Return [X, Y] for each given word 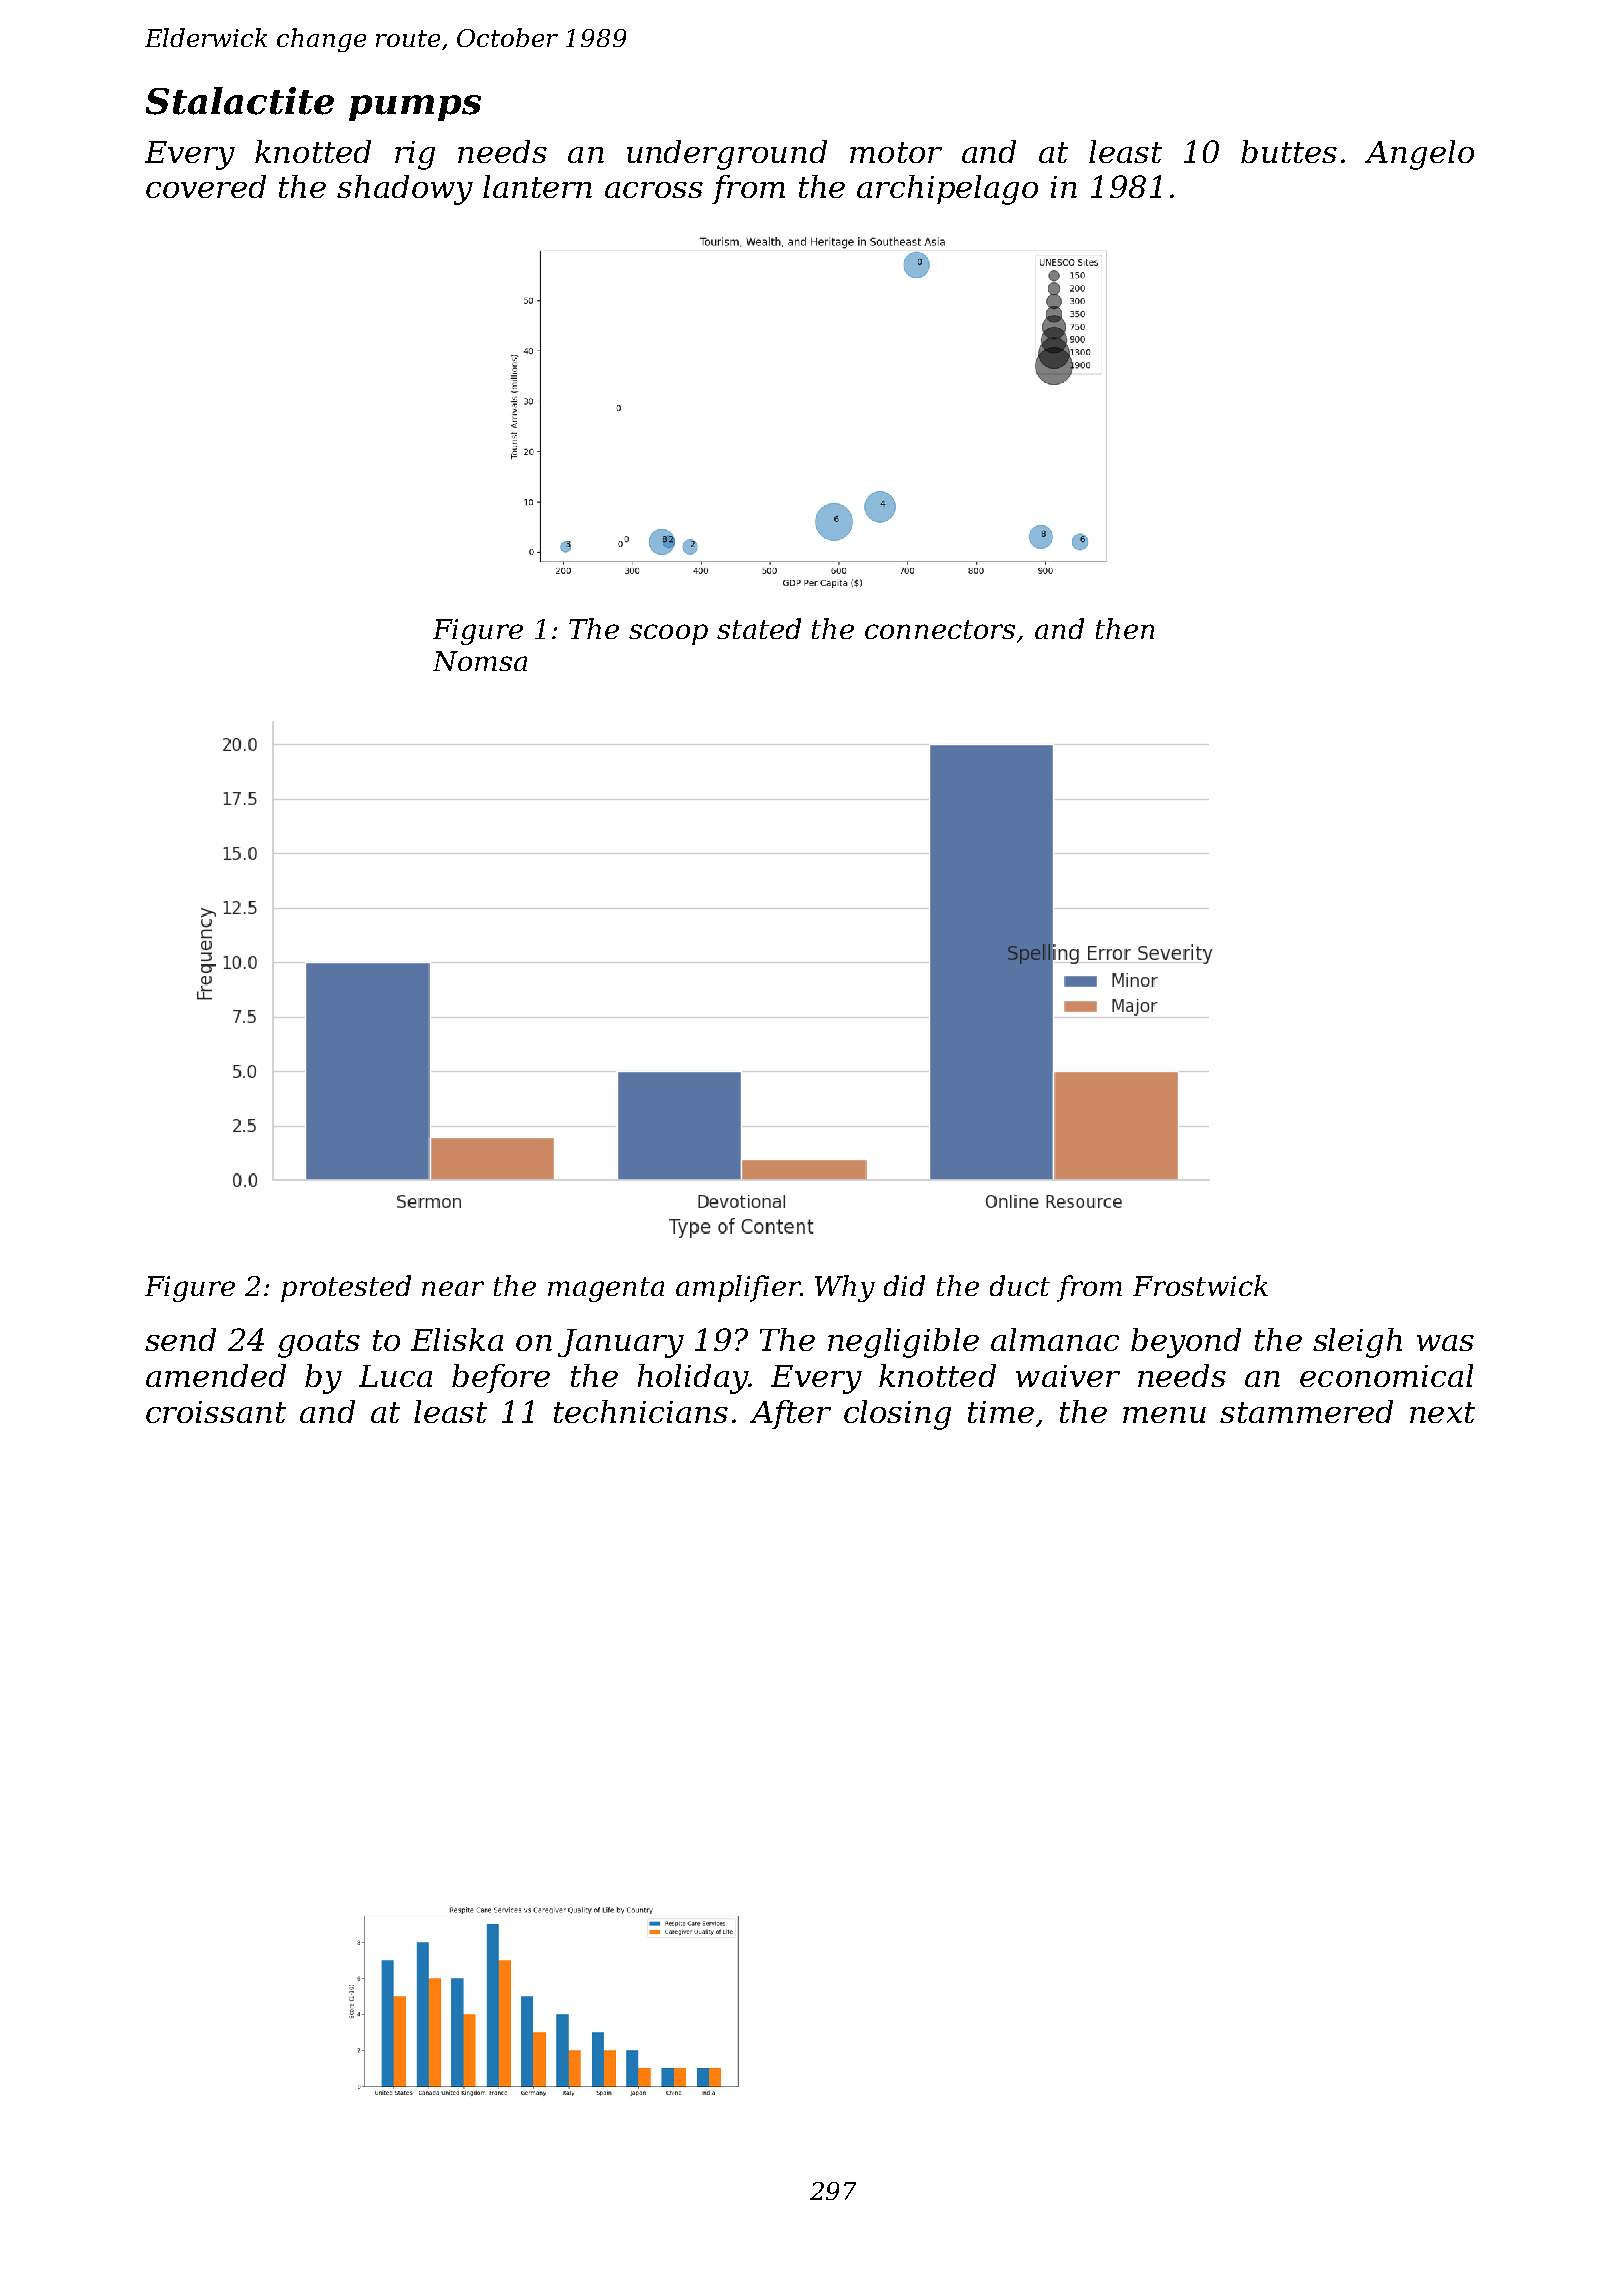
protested [346, 1288]
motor [896, 152]
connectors [940, 629]
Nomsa [480, 661]
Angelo [1419, 155]
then [1125, 628]
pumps [415, 108]
